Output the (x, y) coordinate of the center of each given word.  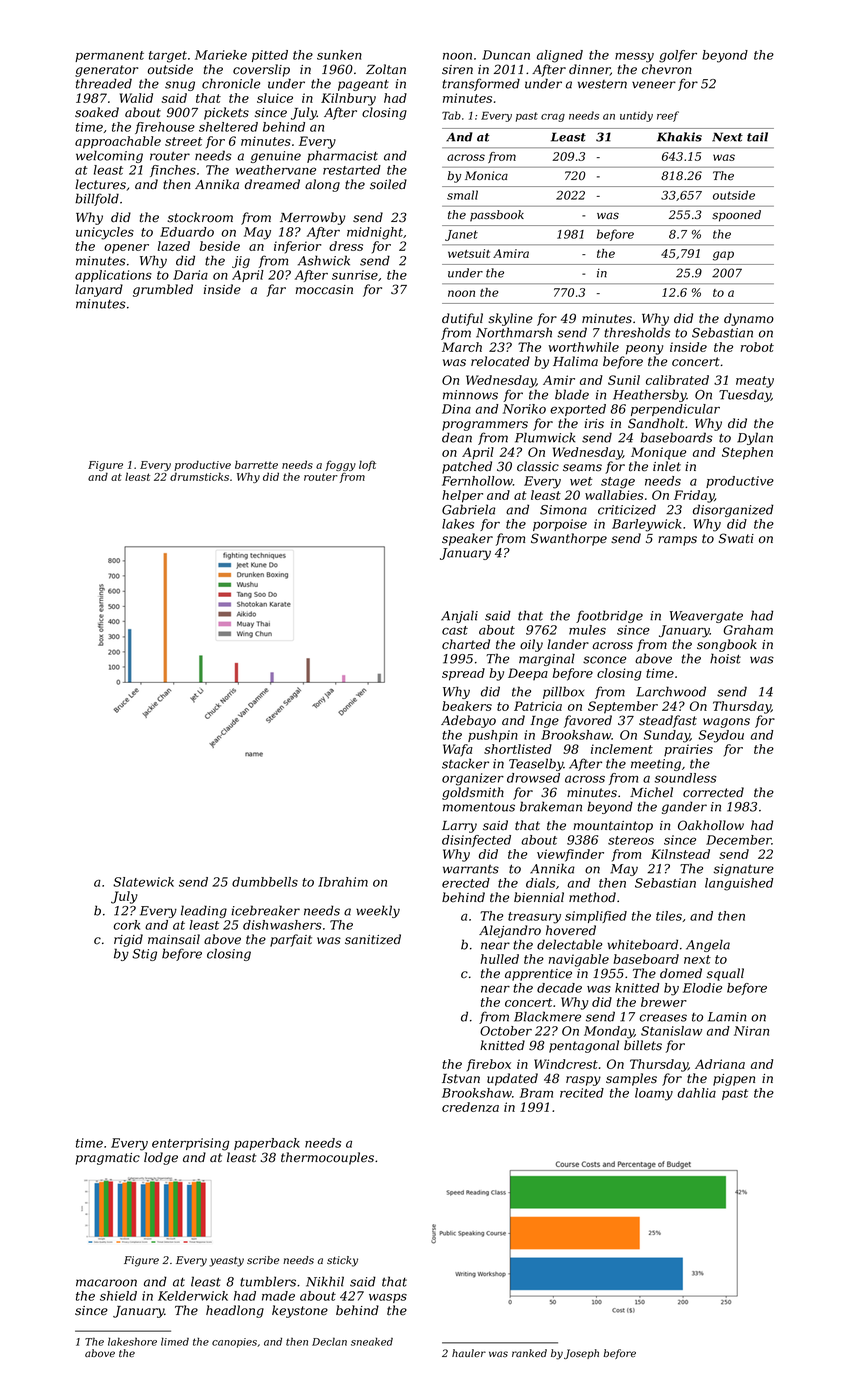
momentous (479, 807)
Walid (136, 98)
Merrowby (313, 218)
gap (723, 256)
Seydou (721, 736)
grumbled (163, 290)
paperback (267, 1144)
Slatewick (143, 882)
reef (668, 116)
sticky (342, 1261)
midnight (375, 233)
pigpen (734, 1080)
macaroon (106, 1283)
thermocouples (327, 1158)
